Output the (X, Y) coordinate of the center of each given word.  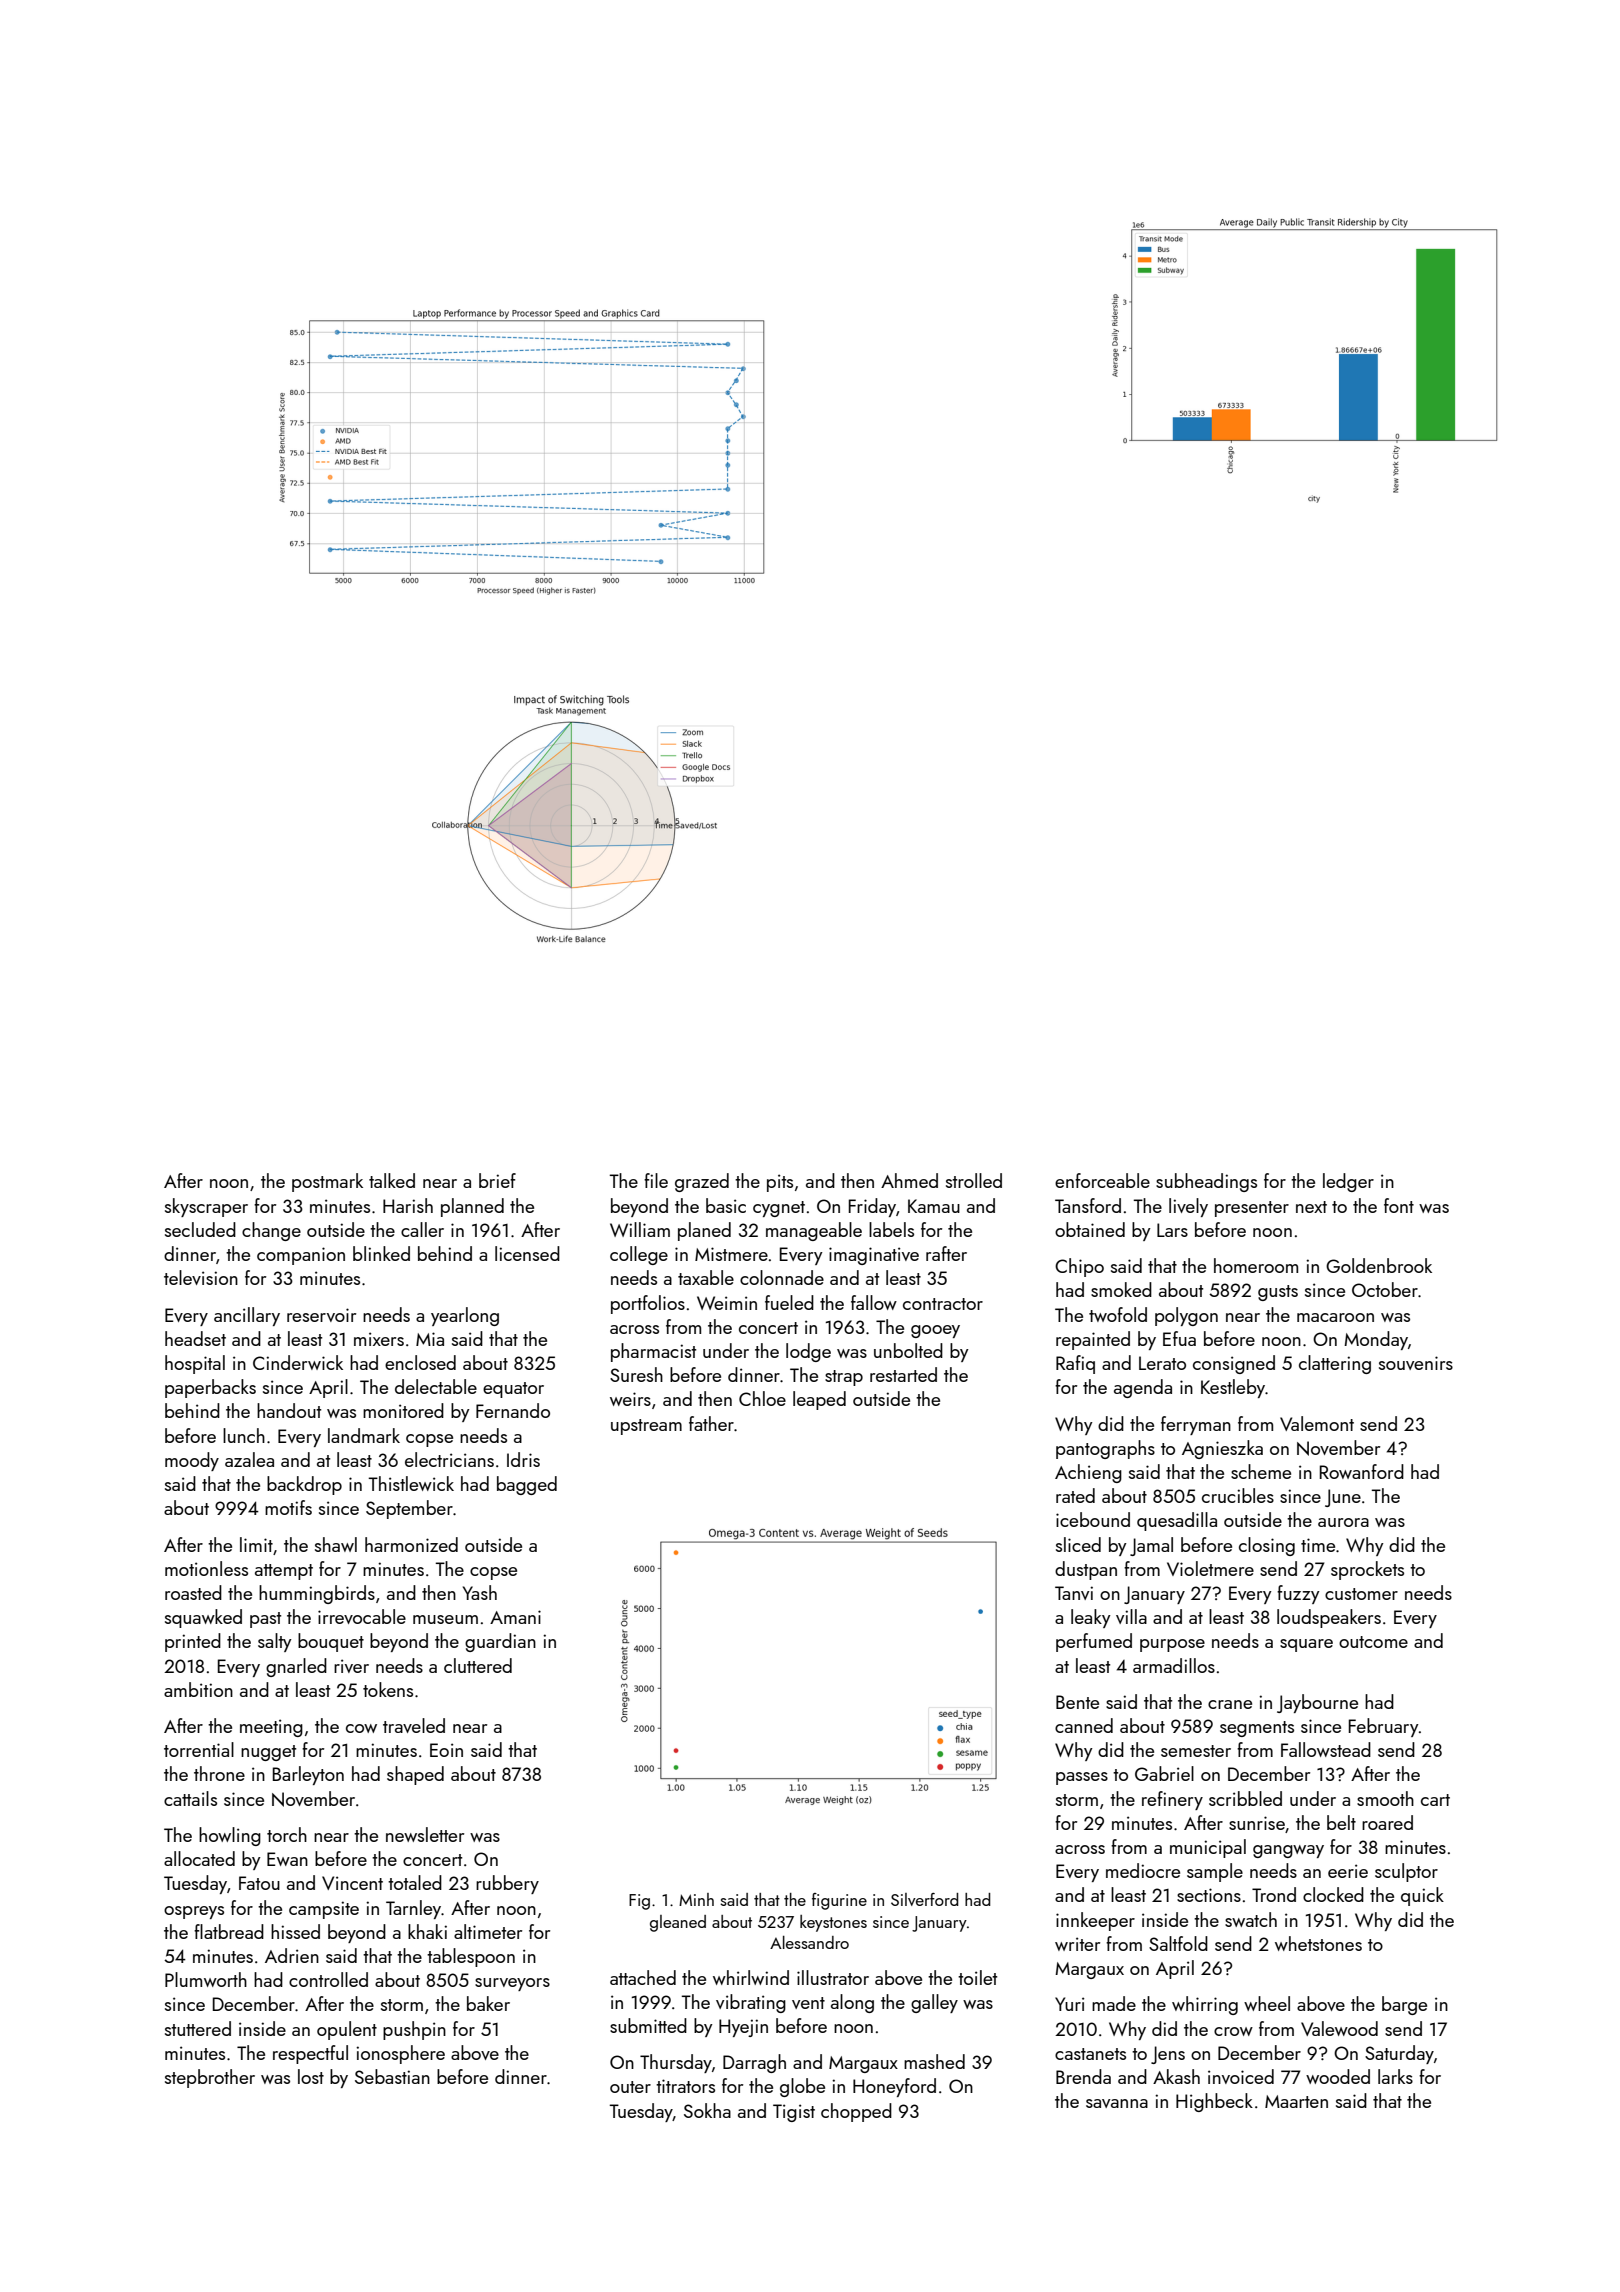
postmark (327, 1182)
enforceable (1102, 1180)
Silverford (925, 1899)
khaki (427, 1931)
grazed (702, 1182)
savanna (1117, 2103)
